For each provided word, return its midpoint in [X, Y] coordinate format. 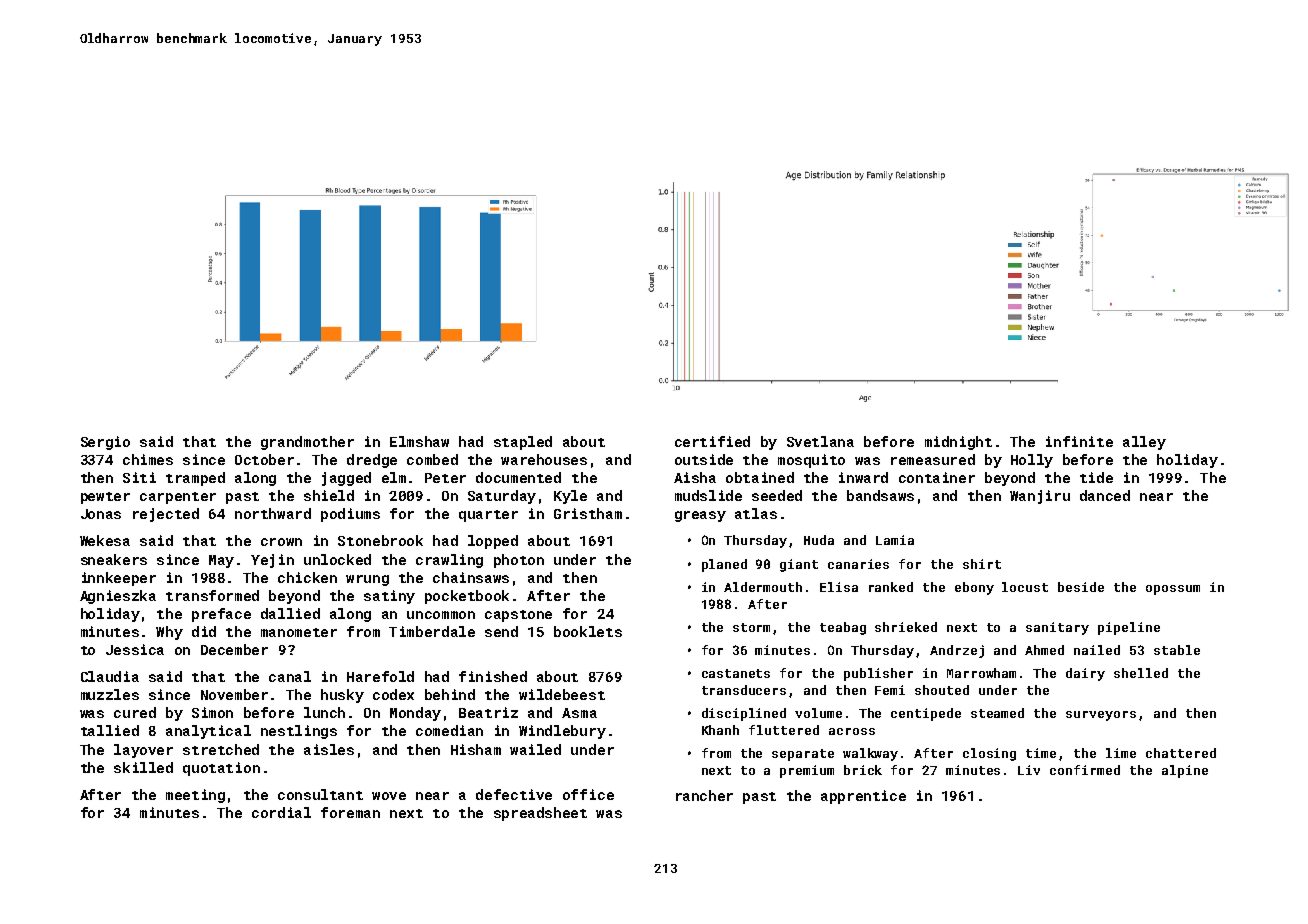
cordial [281, 812]
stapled [523, 443]
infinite [1079, 441]
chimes [148, 459]
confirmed [1085, 770]
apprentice [863, 797]
